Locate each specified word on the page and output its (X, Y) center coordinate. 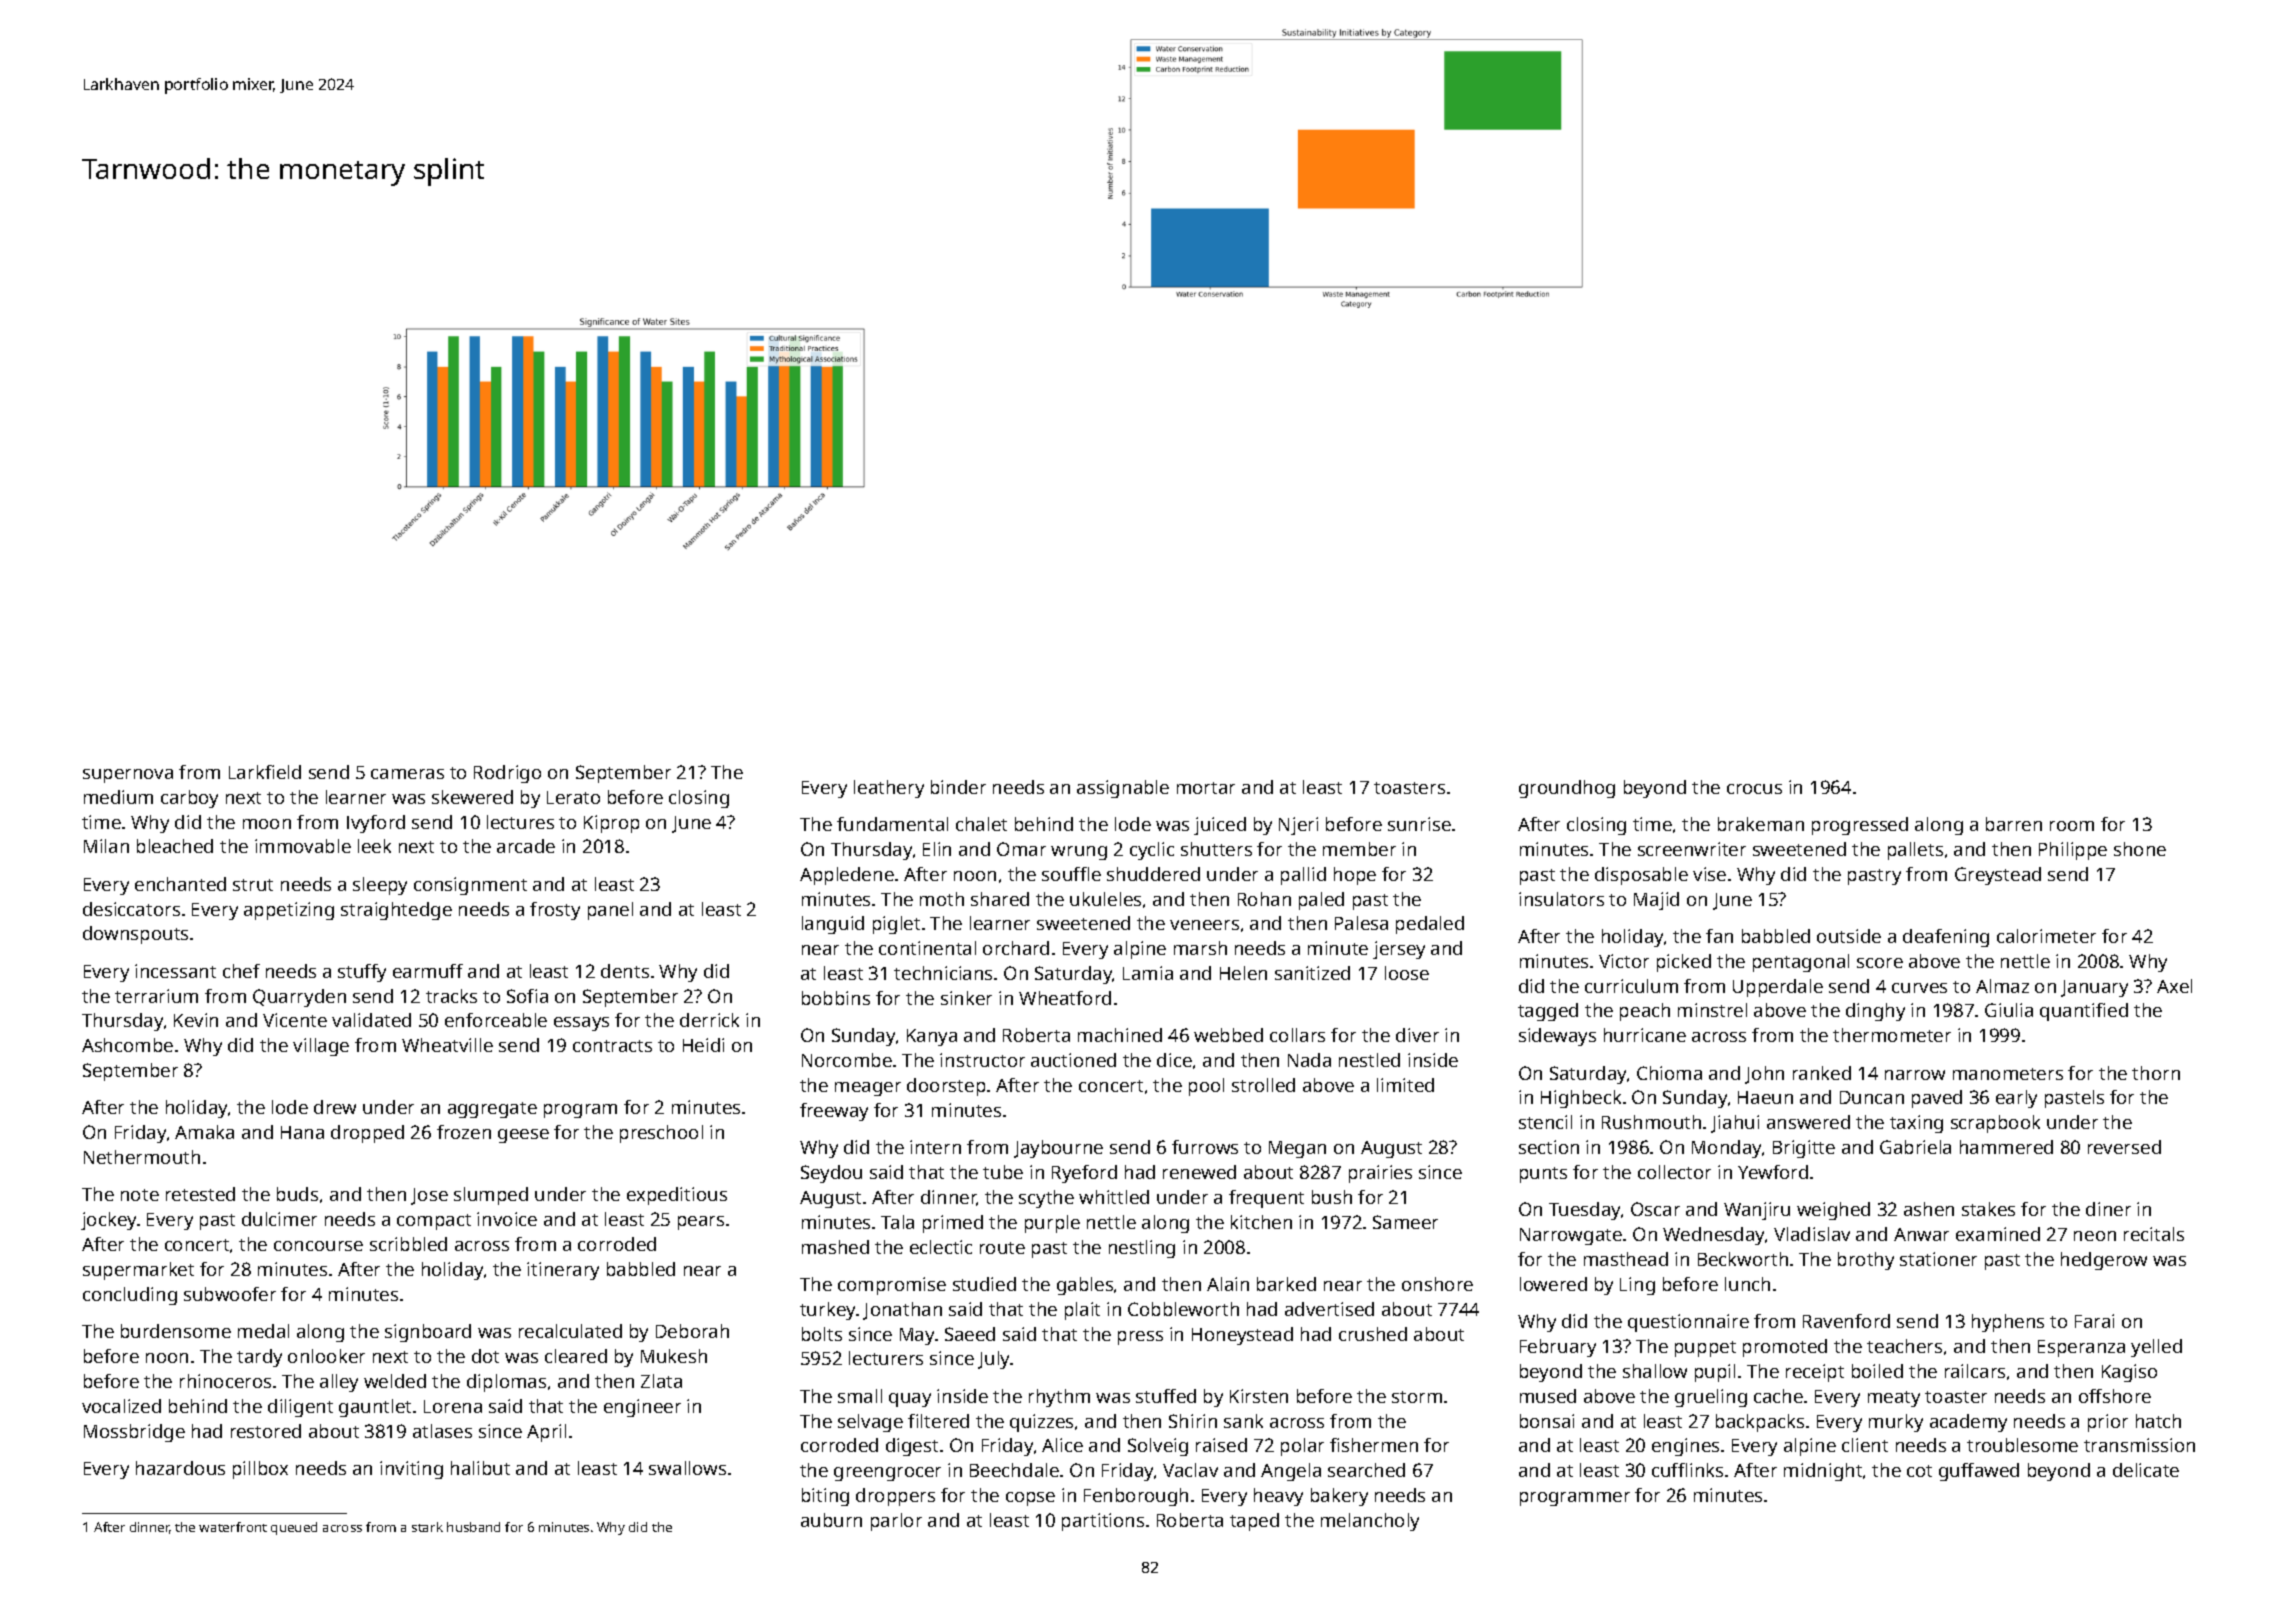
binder (958, 787)
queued (294, 1528)
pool (1206, 1087)
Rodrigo (507, 774)
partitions (1103, 1522)
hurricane (1645, 1035)
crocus (1754, 789)
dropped (367, 1134)
